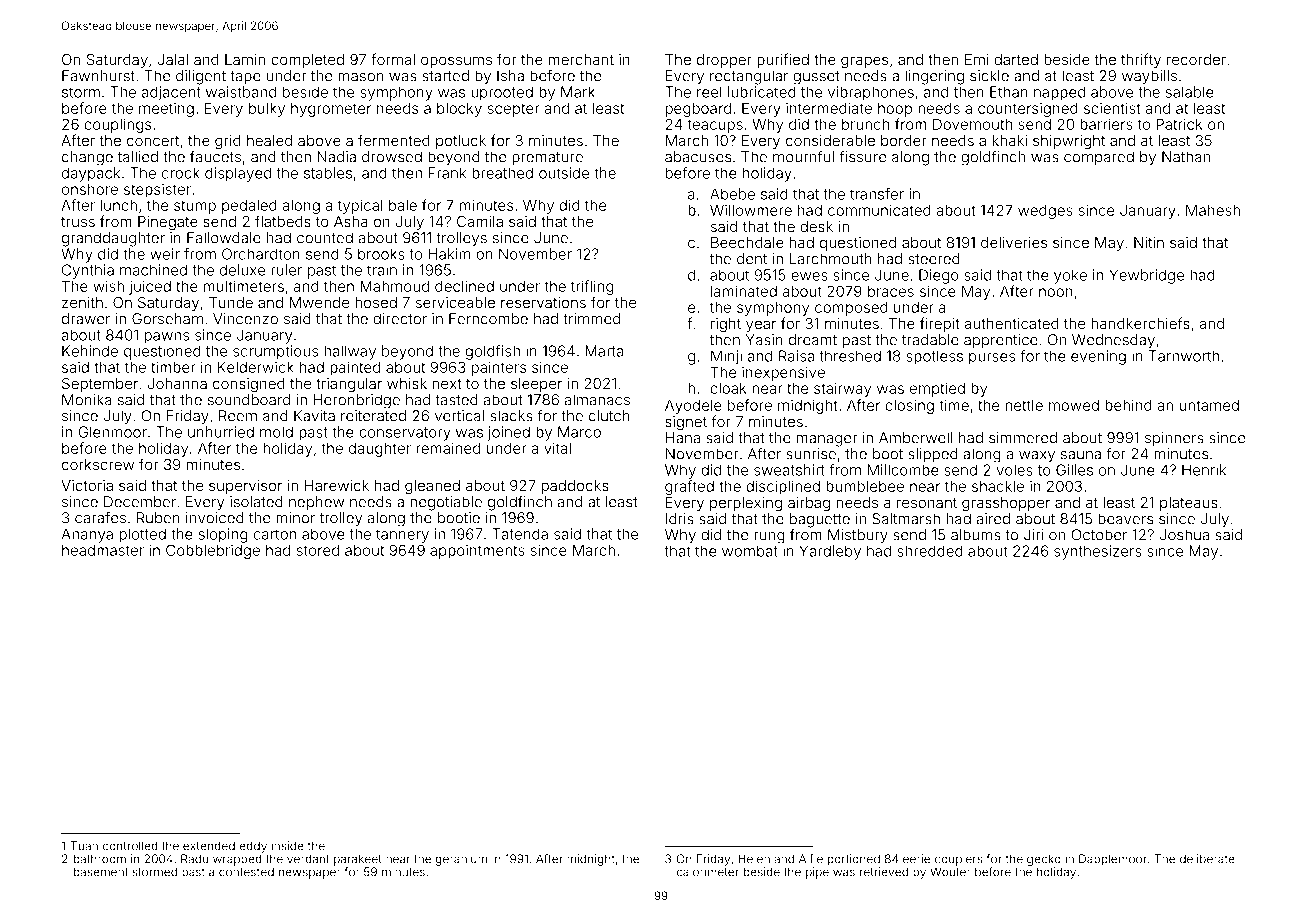 The width and height of the screenshot is (1308, 924). I want to click on noon, so click(1056, 292).
